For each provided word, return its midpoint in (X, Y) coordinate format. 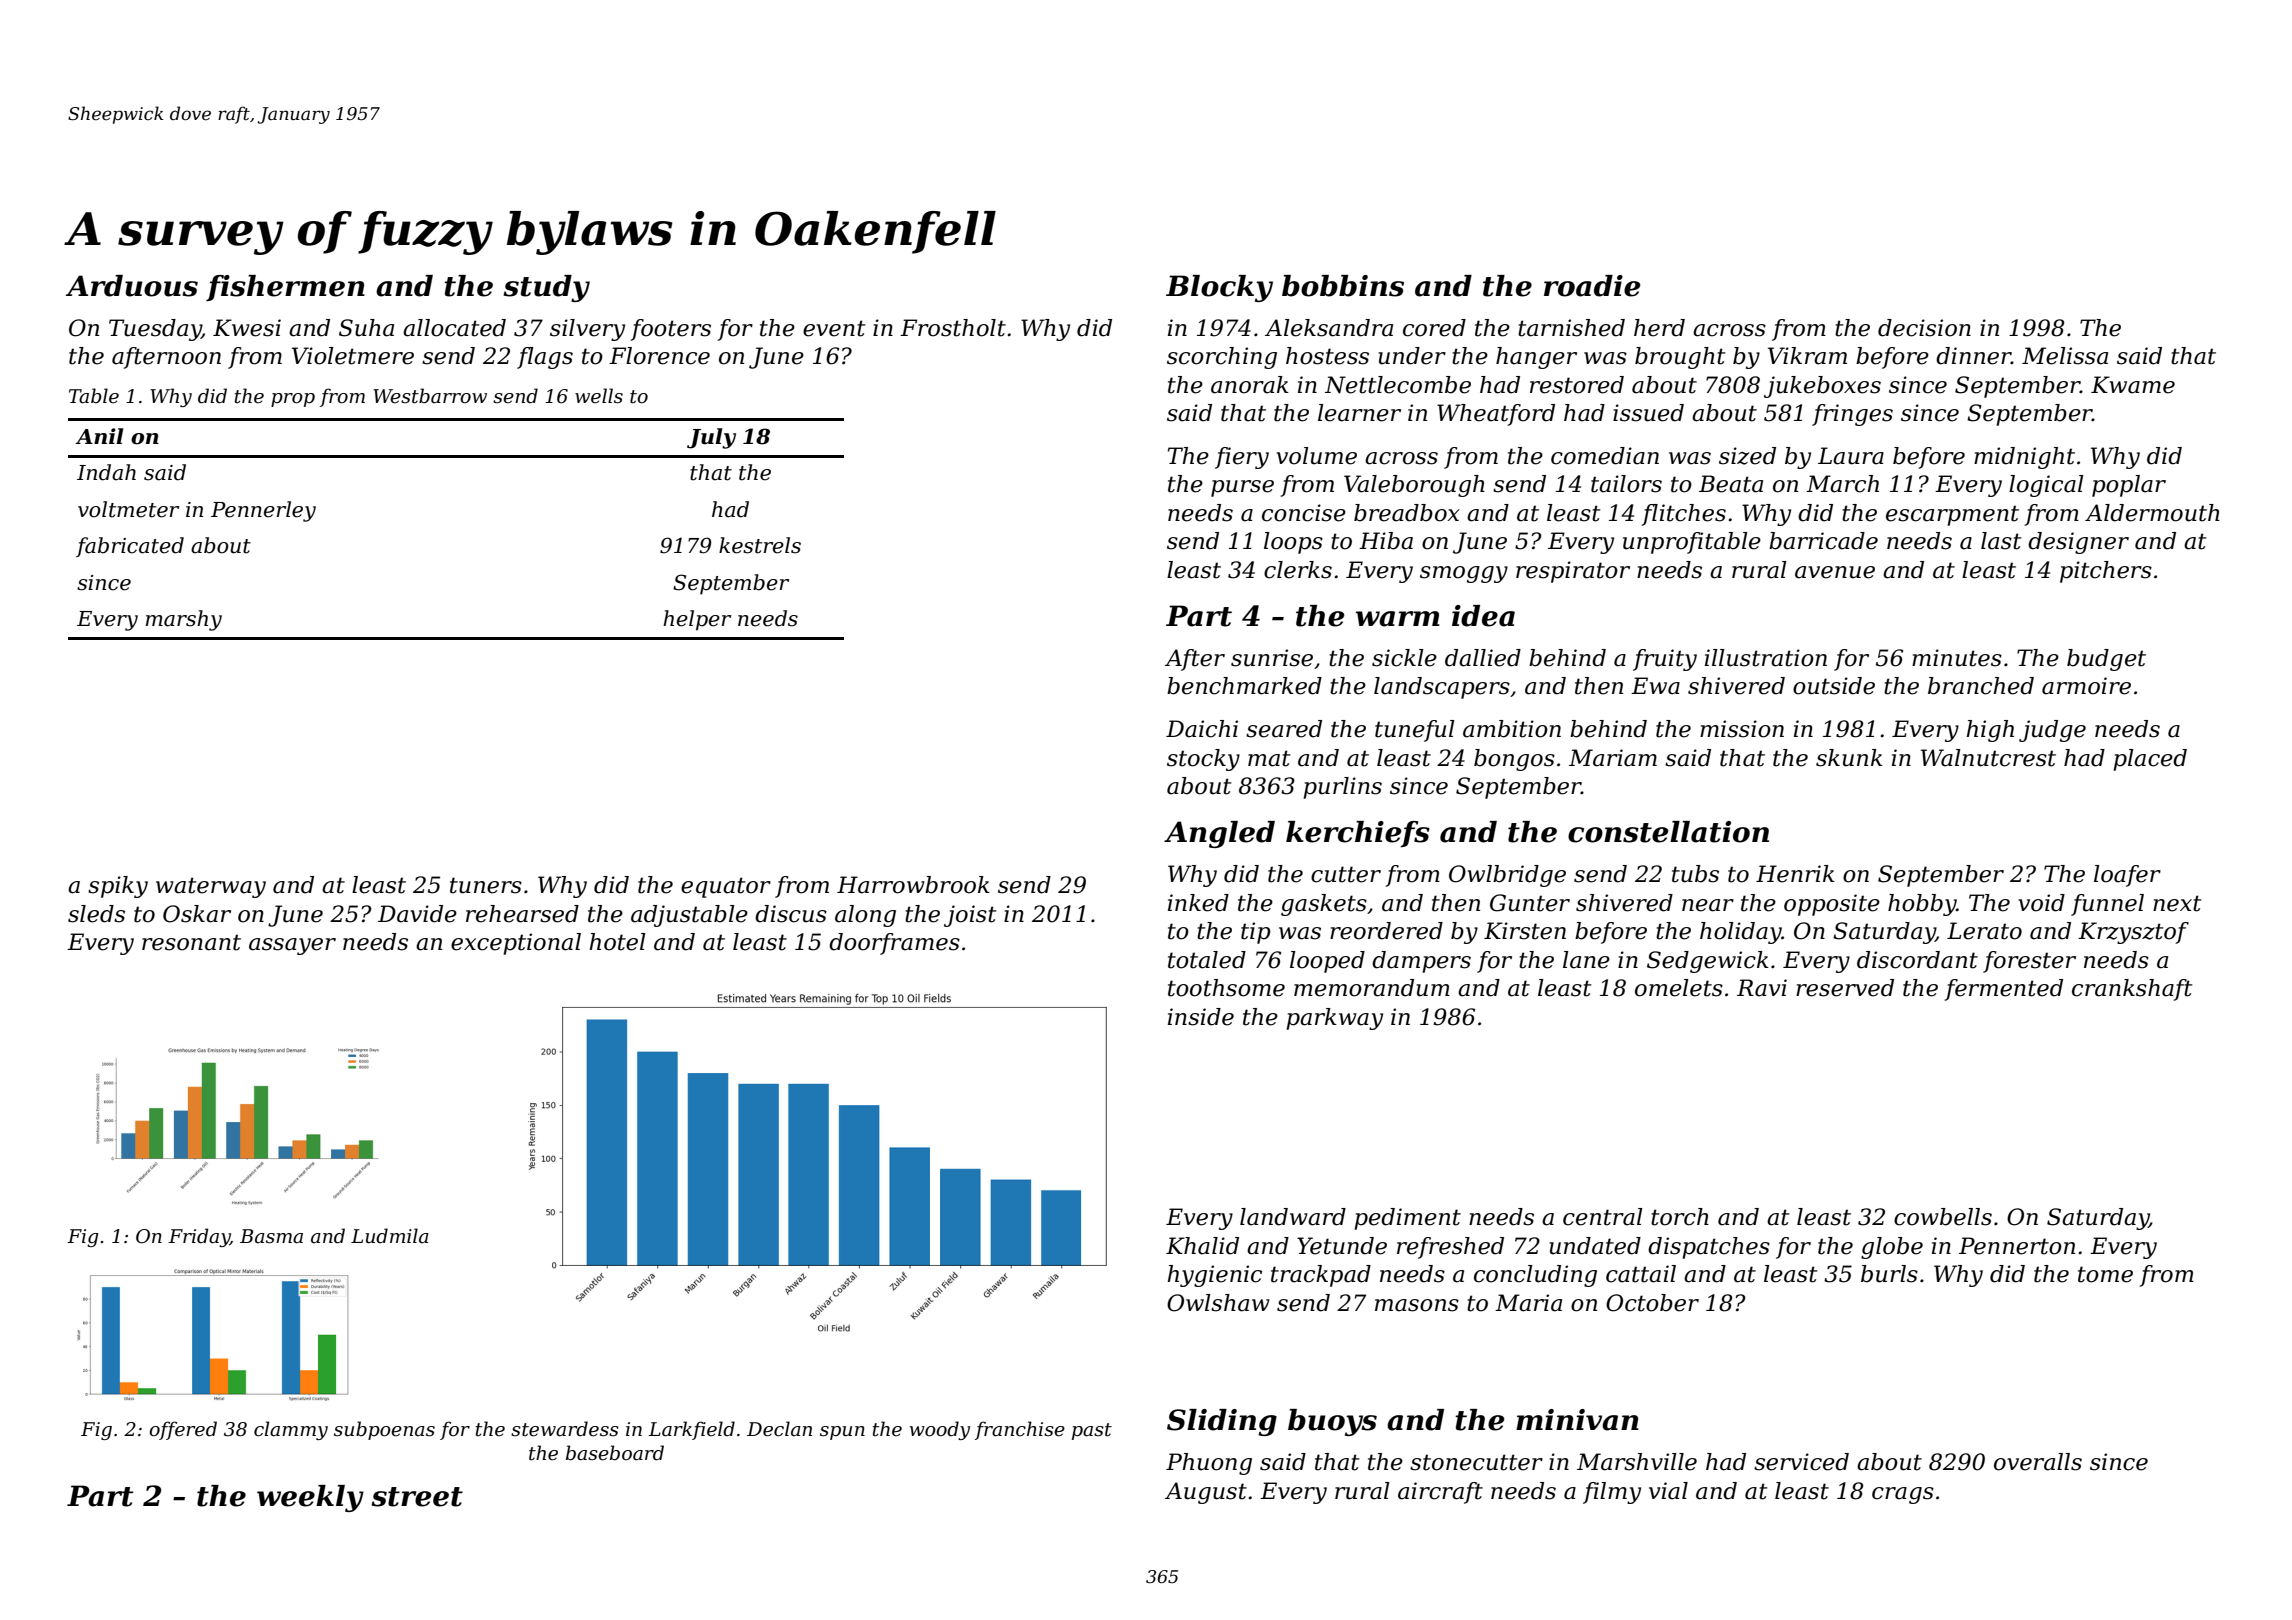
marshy (184, 620)
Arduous (132, 286)
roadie (1592, 286)
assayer (292, 946)
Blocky (1219, 288)
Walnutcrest (1988, 758)
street (417, 1497)
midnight (2024, 458)
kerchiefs (1358, 834)
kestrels (760, 545)
